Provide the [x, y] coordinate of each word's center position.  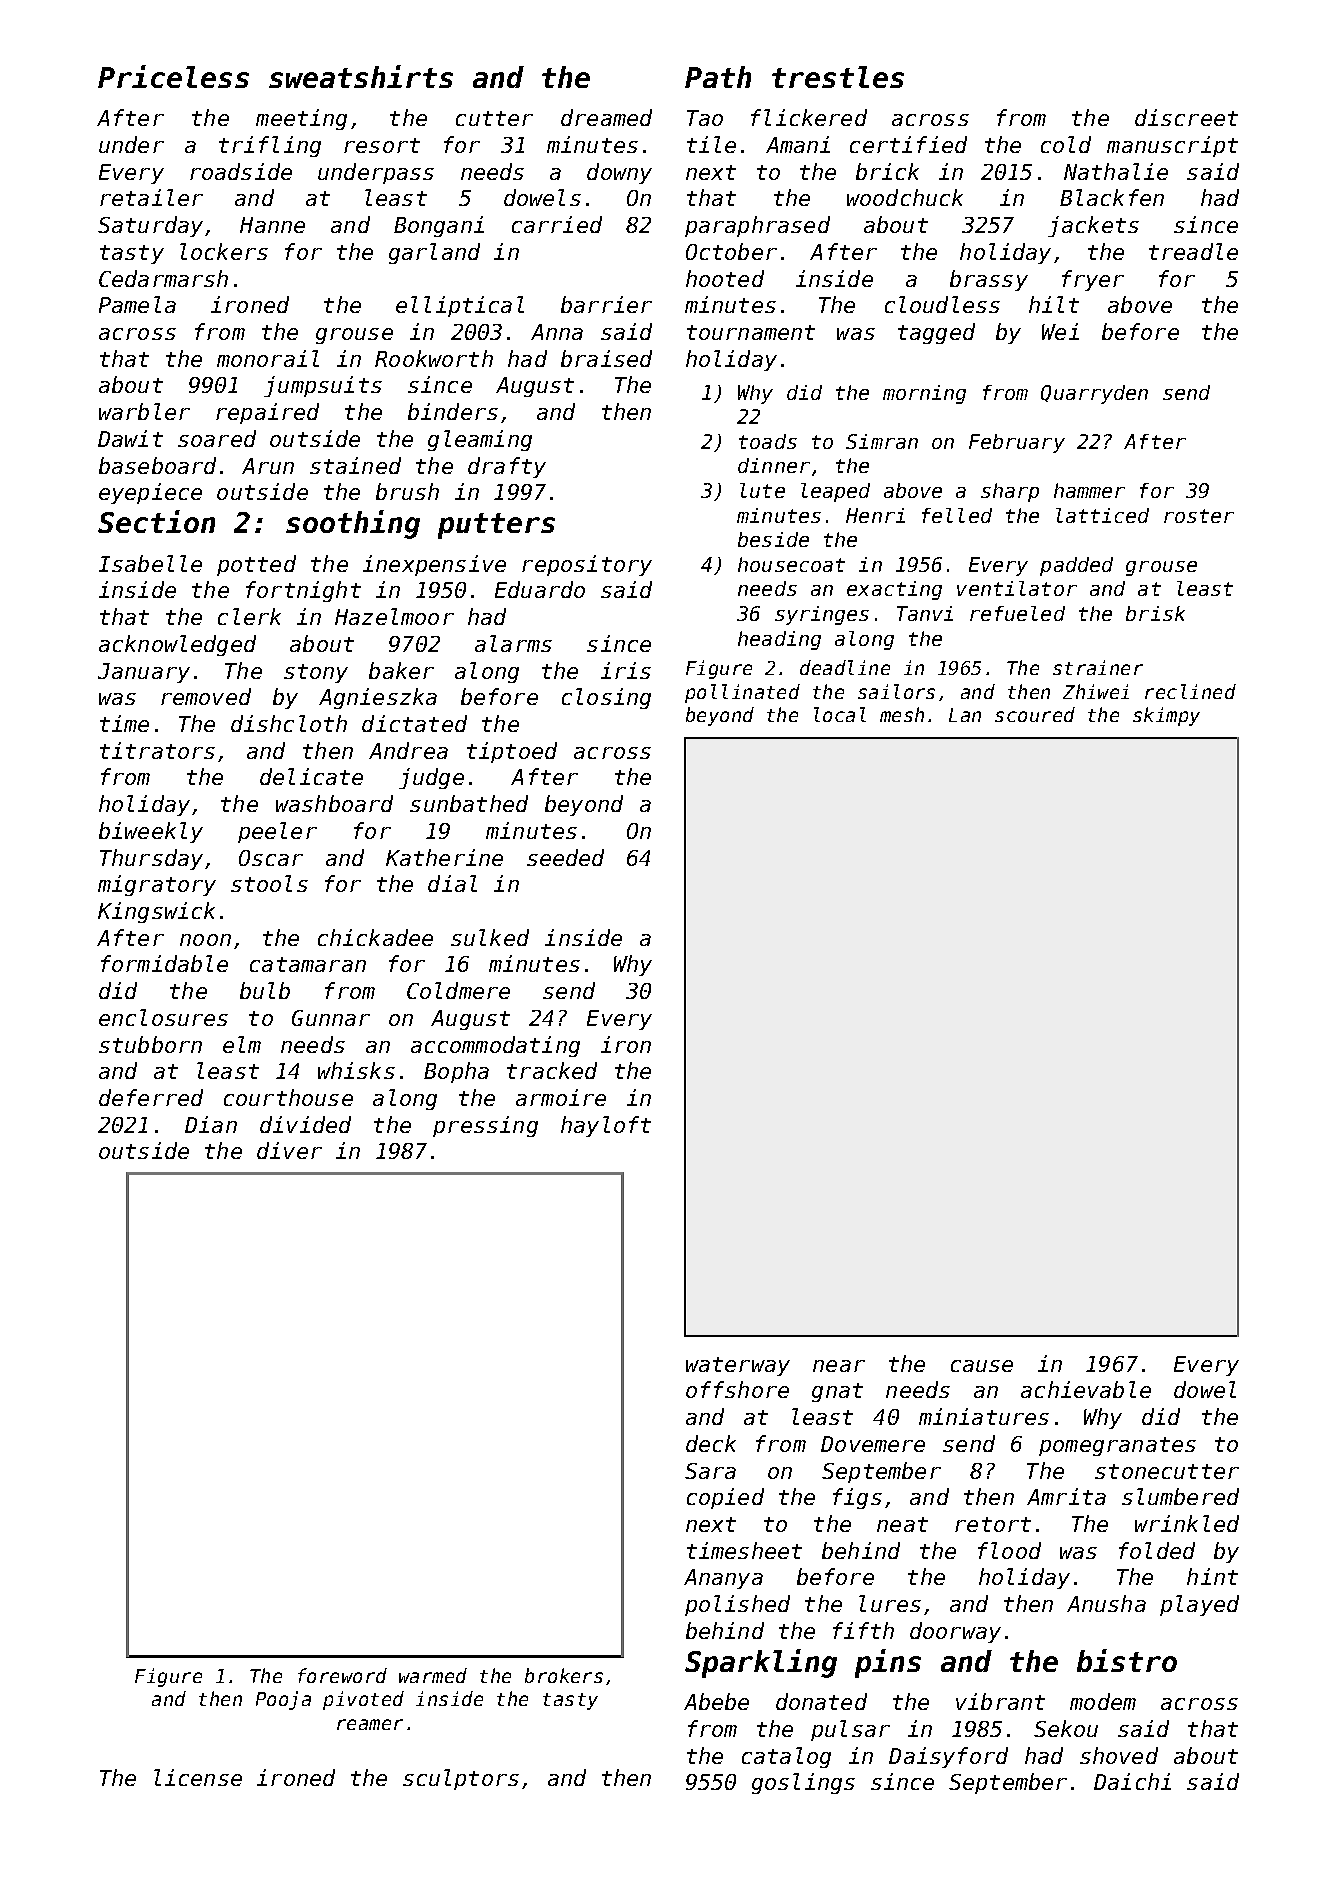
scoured [1035, 714]
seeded [565, 857]
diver [289, 1150]
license [198, 1777]
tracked [552, 1070]
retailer [151, 197]
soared [217, 438]
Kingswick [156, 912]
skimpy [1166, 716]
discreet [1186, 117]
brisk [1155, 613]
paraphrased [757, 226]
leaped [835, 492]
